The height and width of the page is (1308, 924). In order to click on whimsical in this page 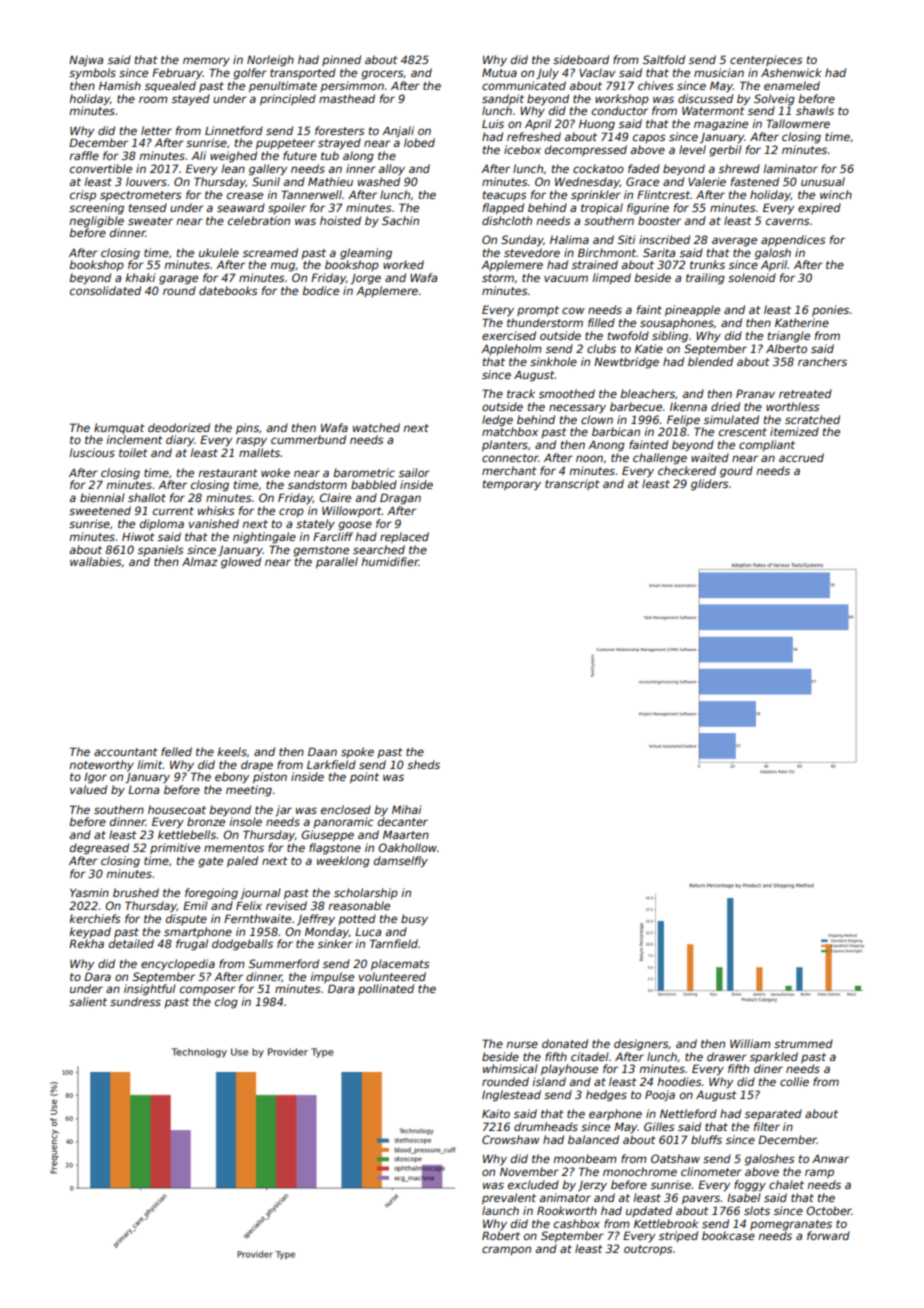, I will do `click(510, 1068)`.
